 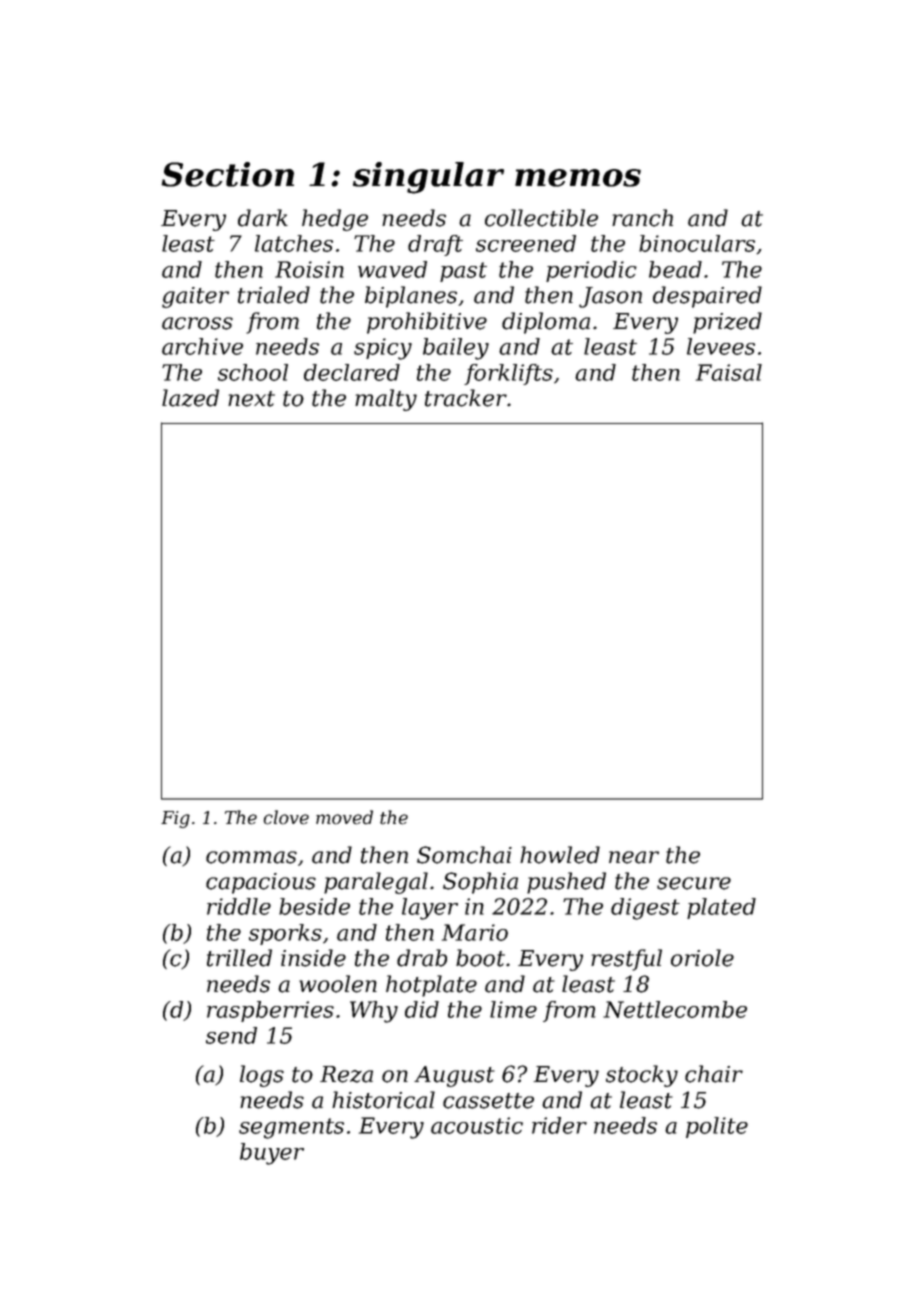 What do you see at coordinates (227, 174) in the screenshot?
I see `Section` at bounding box center [227, 174].
